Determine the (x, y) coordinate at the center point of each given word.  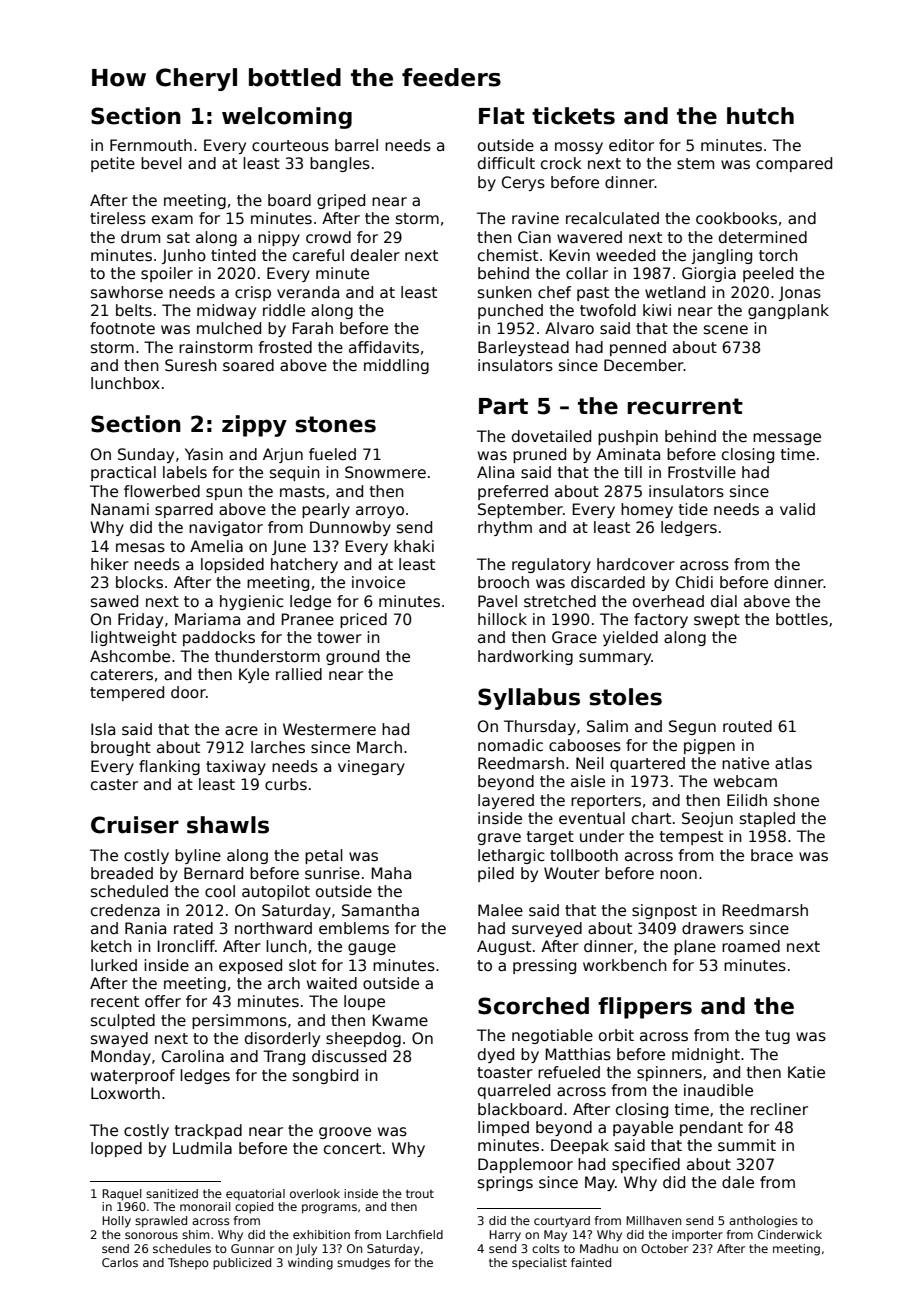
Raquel (122, 1195)
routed (747, 726)
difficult (506, 163)
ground (352, 657)
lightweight (134, 638)
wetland (675, 292)
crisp (253, 293)
